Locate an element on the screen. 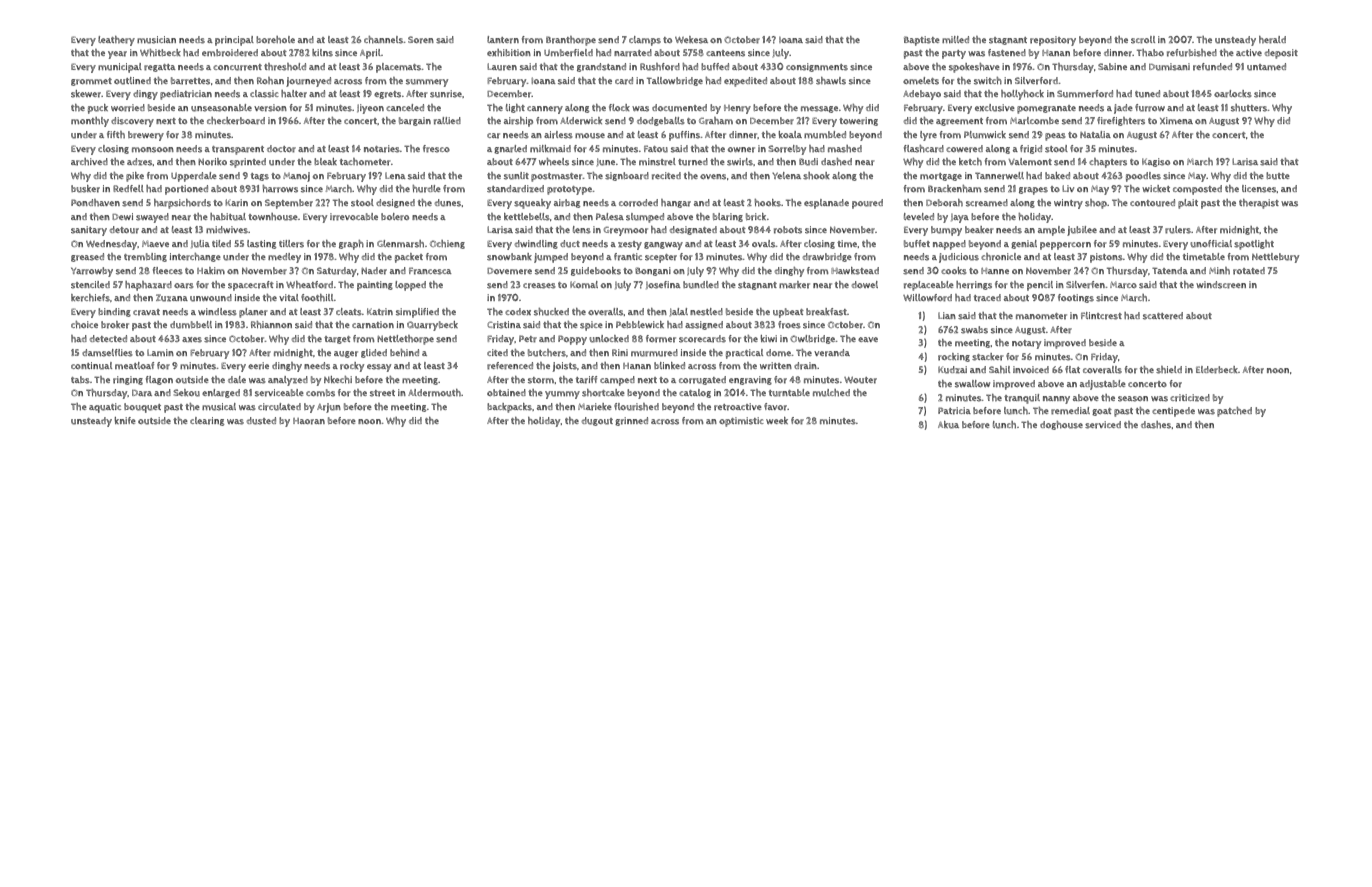 This screenshot has height=887, width=1372. herald is located at coordinates (1272, 40).
